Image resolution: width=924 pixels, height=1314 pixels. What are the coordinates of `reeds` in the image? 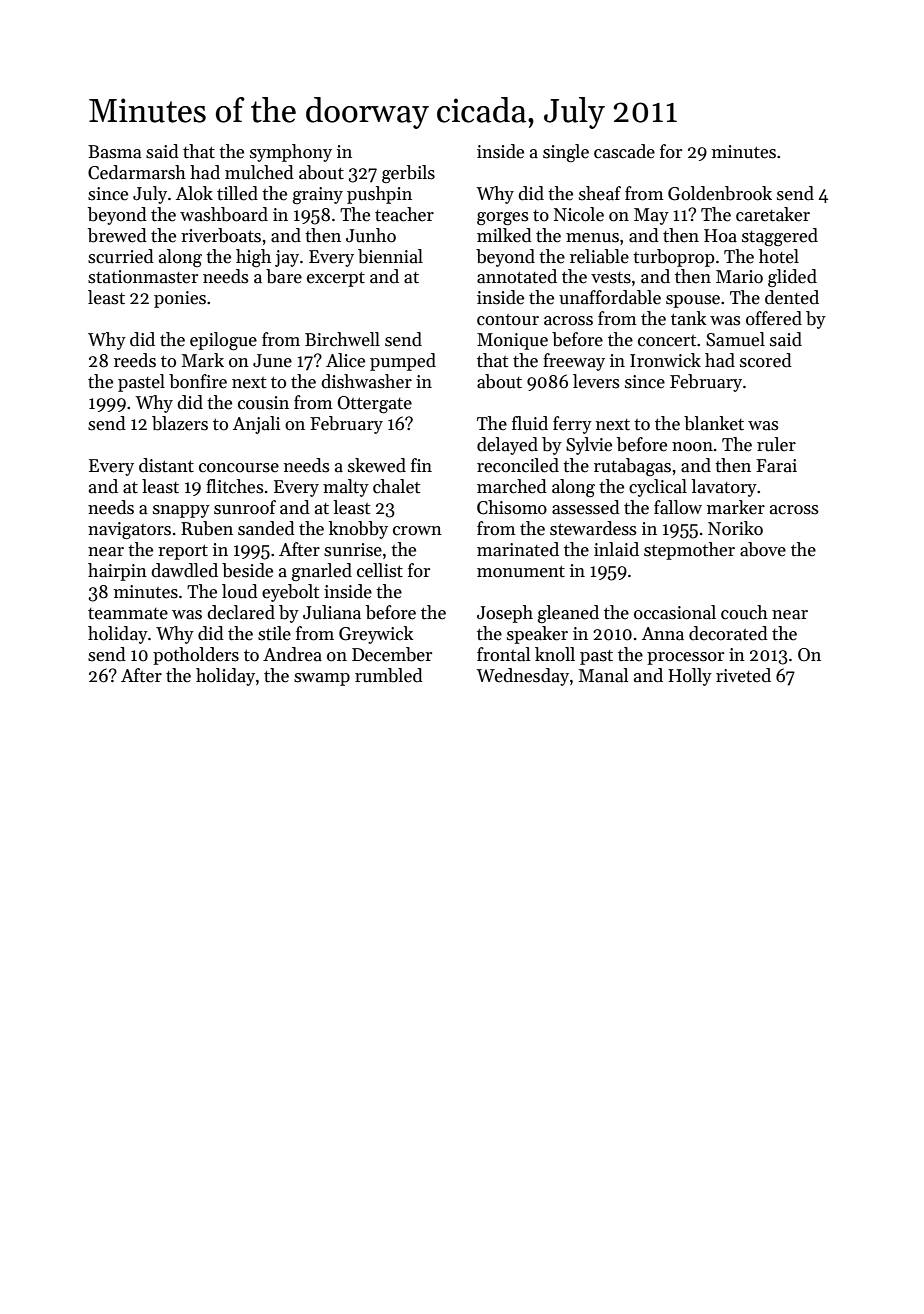 It's located at (135, 360).
